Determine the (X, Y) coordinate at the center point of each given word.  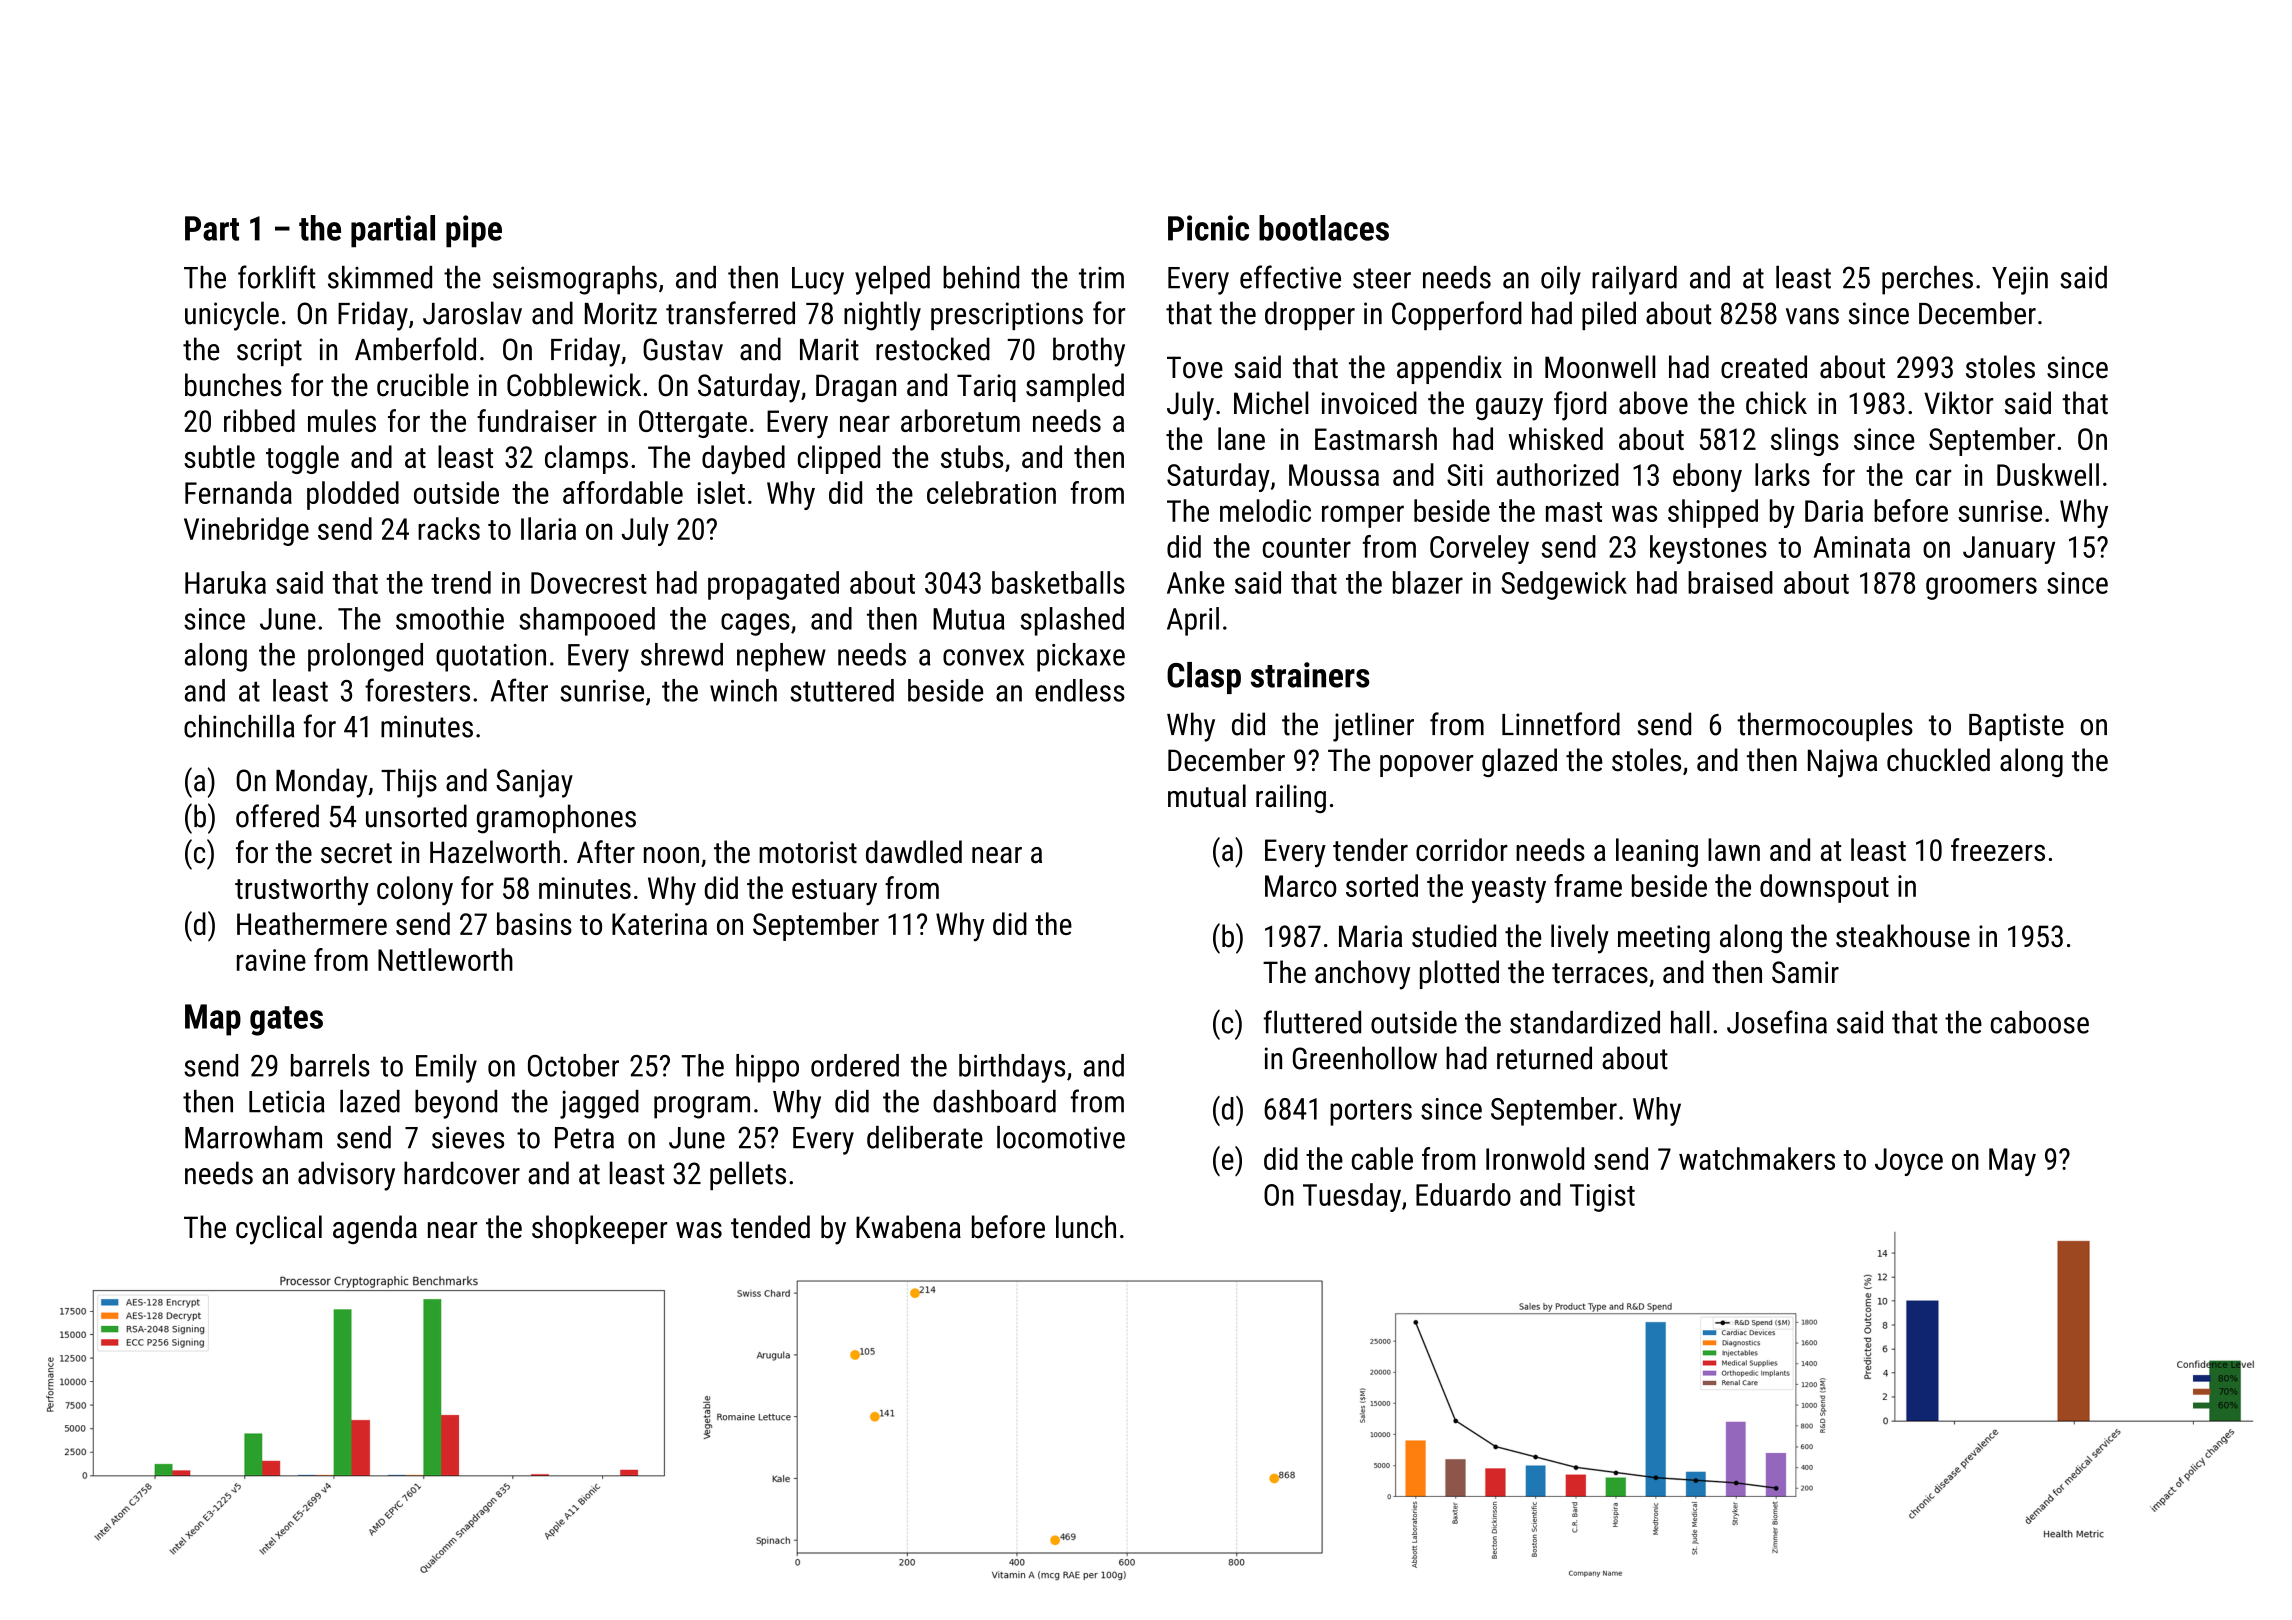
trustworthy (302, 890)
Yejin (2020, 280)
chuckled (1938, 760)
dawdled (914, 852)
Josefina (1777, 1022)
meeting (1664, 939)
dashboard (994, 1101)
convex (983, 657)
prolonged (365, 657)
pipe (474, 231)
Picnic (1208, 228)
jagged (599, 1104)
